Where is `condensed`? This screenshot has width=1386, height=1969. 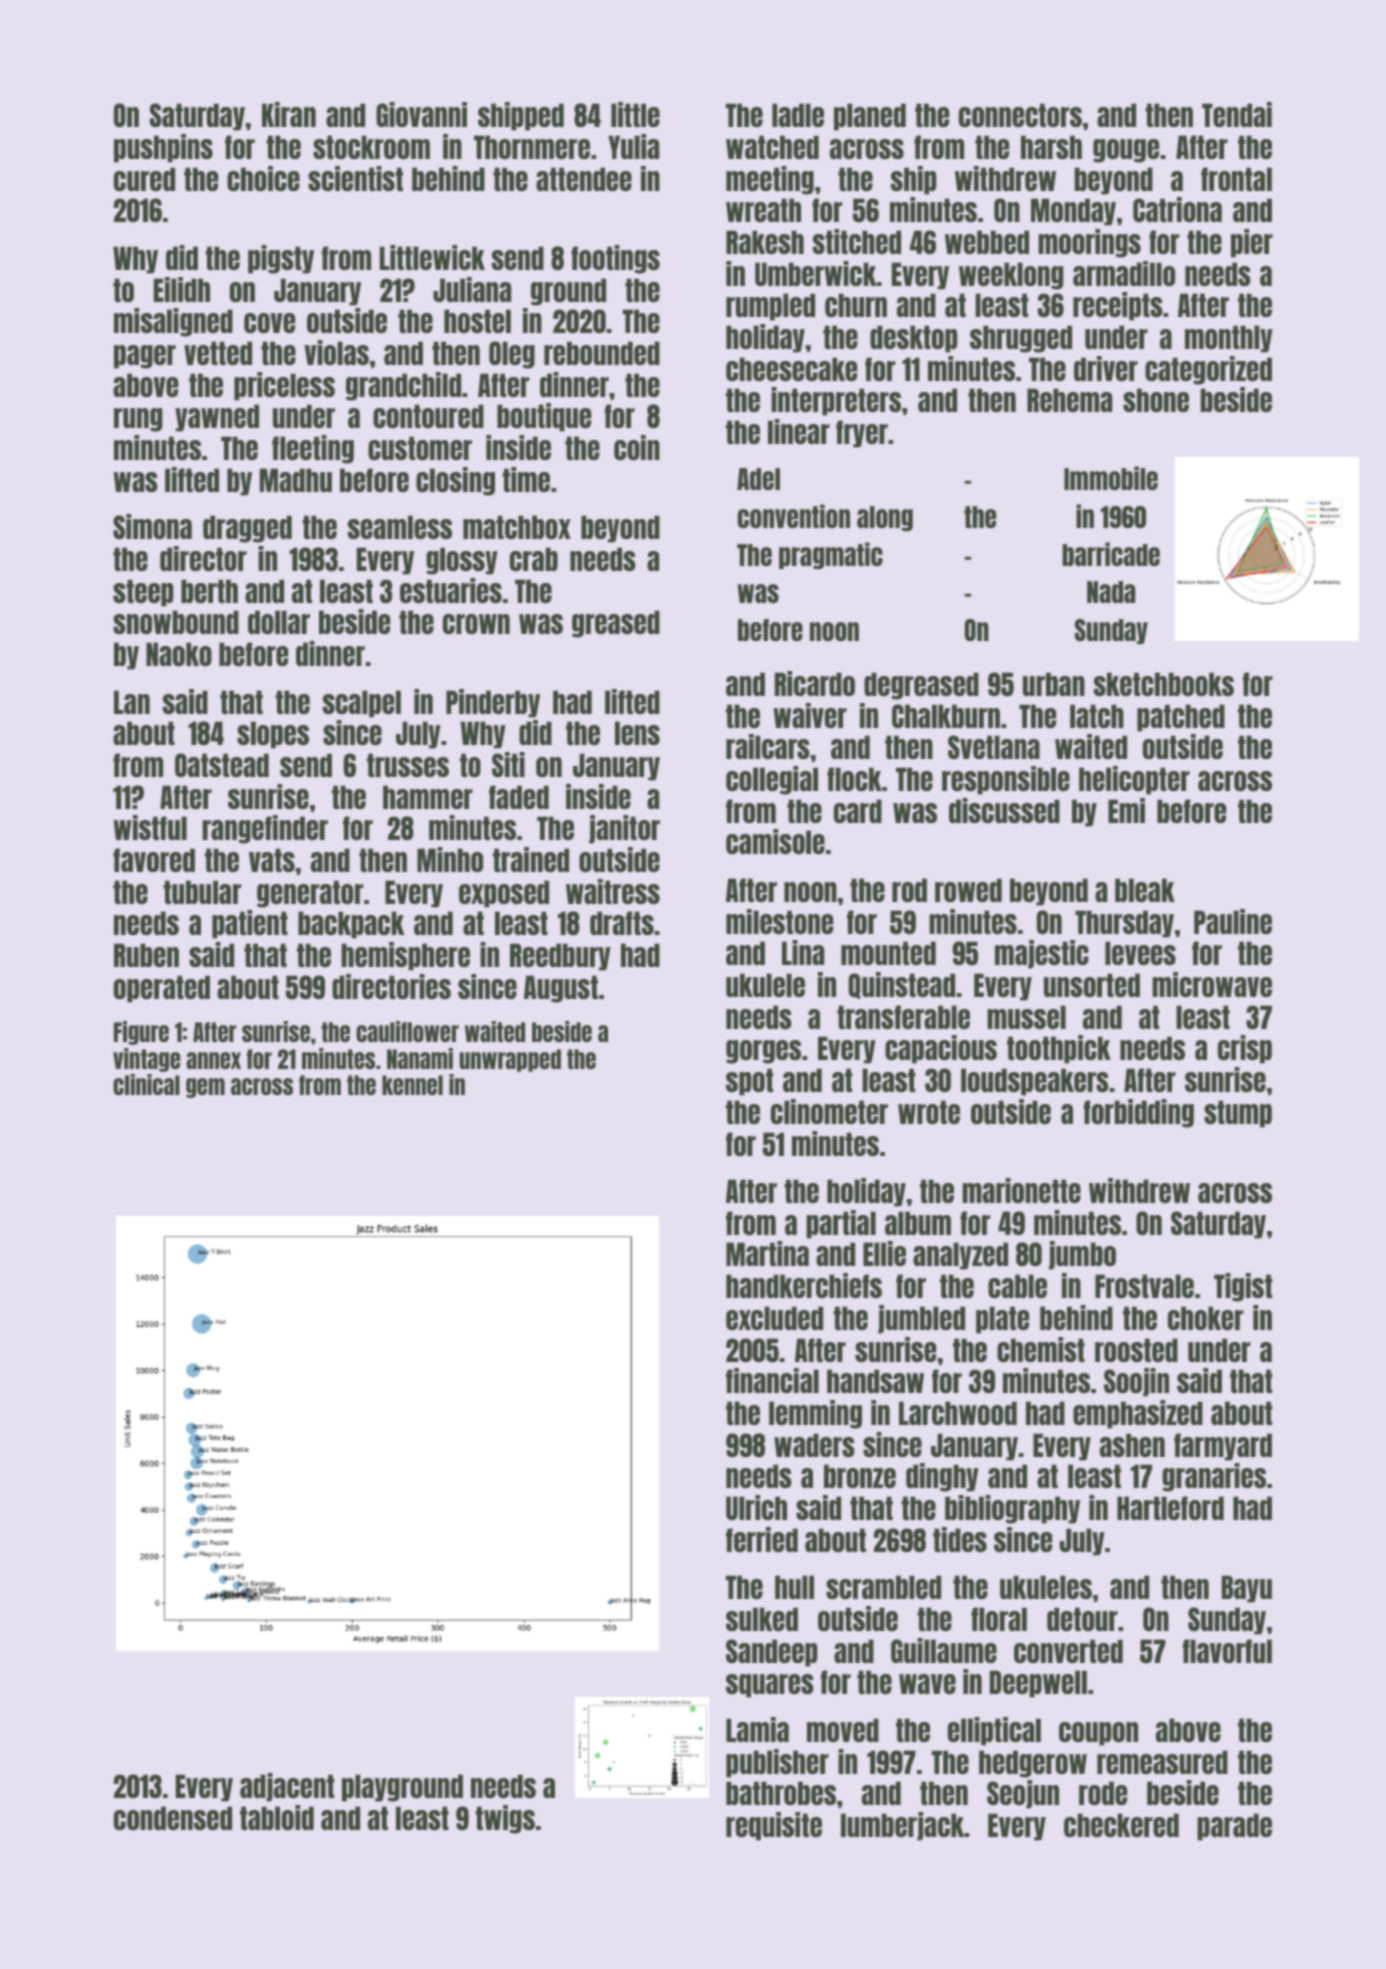 condensed is located at coordinates (173, 1818).
